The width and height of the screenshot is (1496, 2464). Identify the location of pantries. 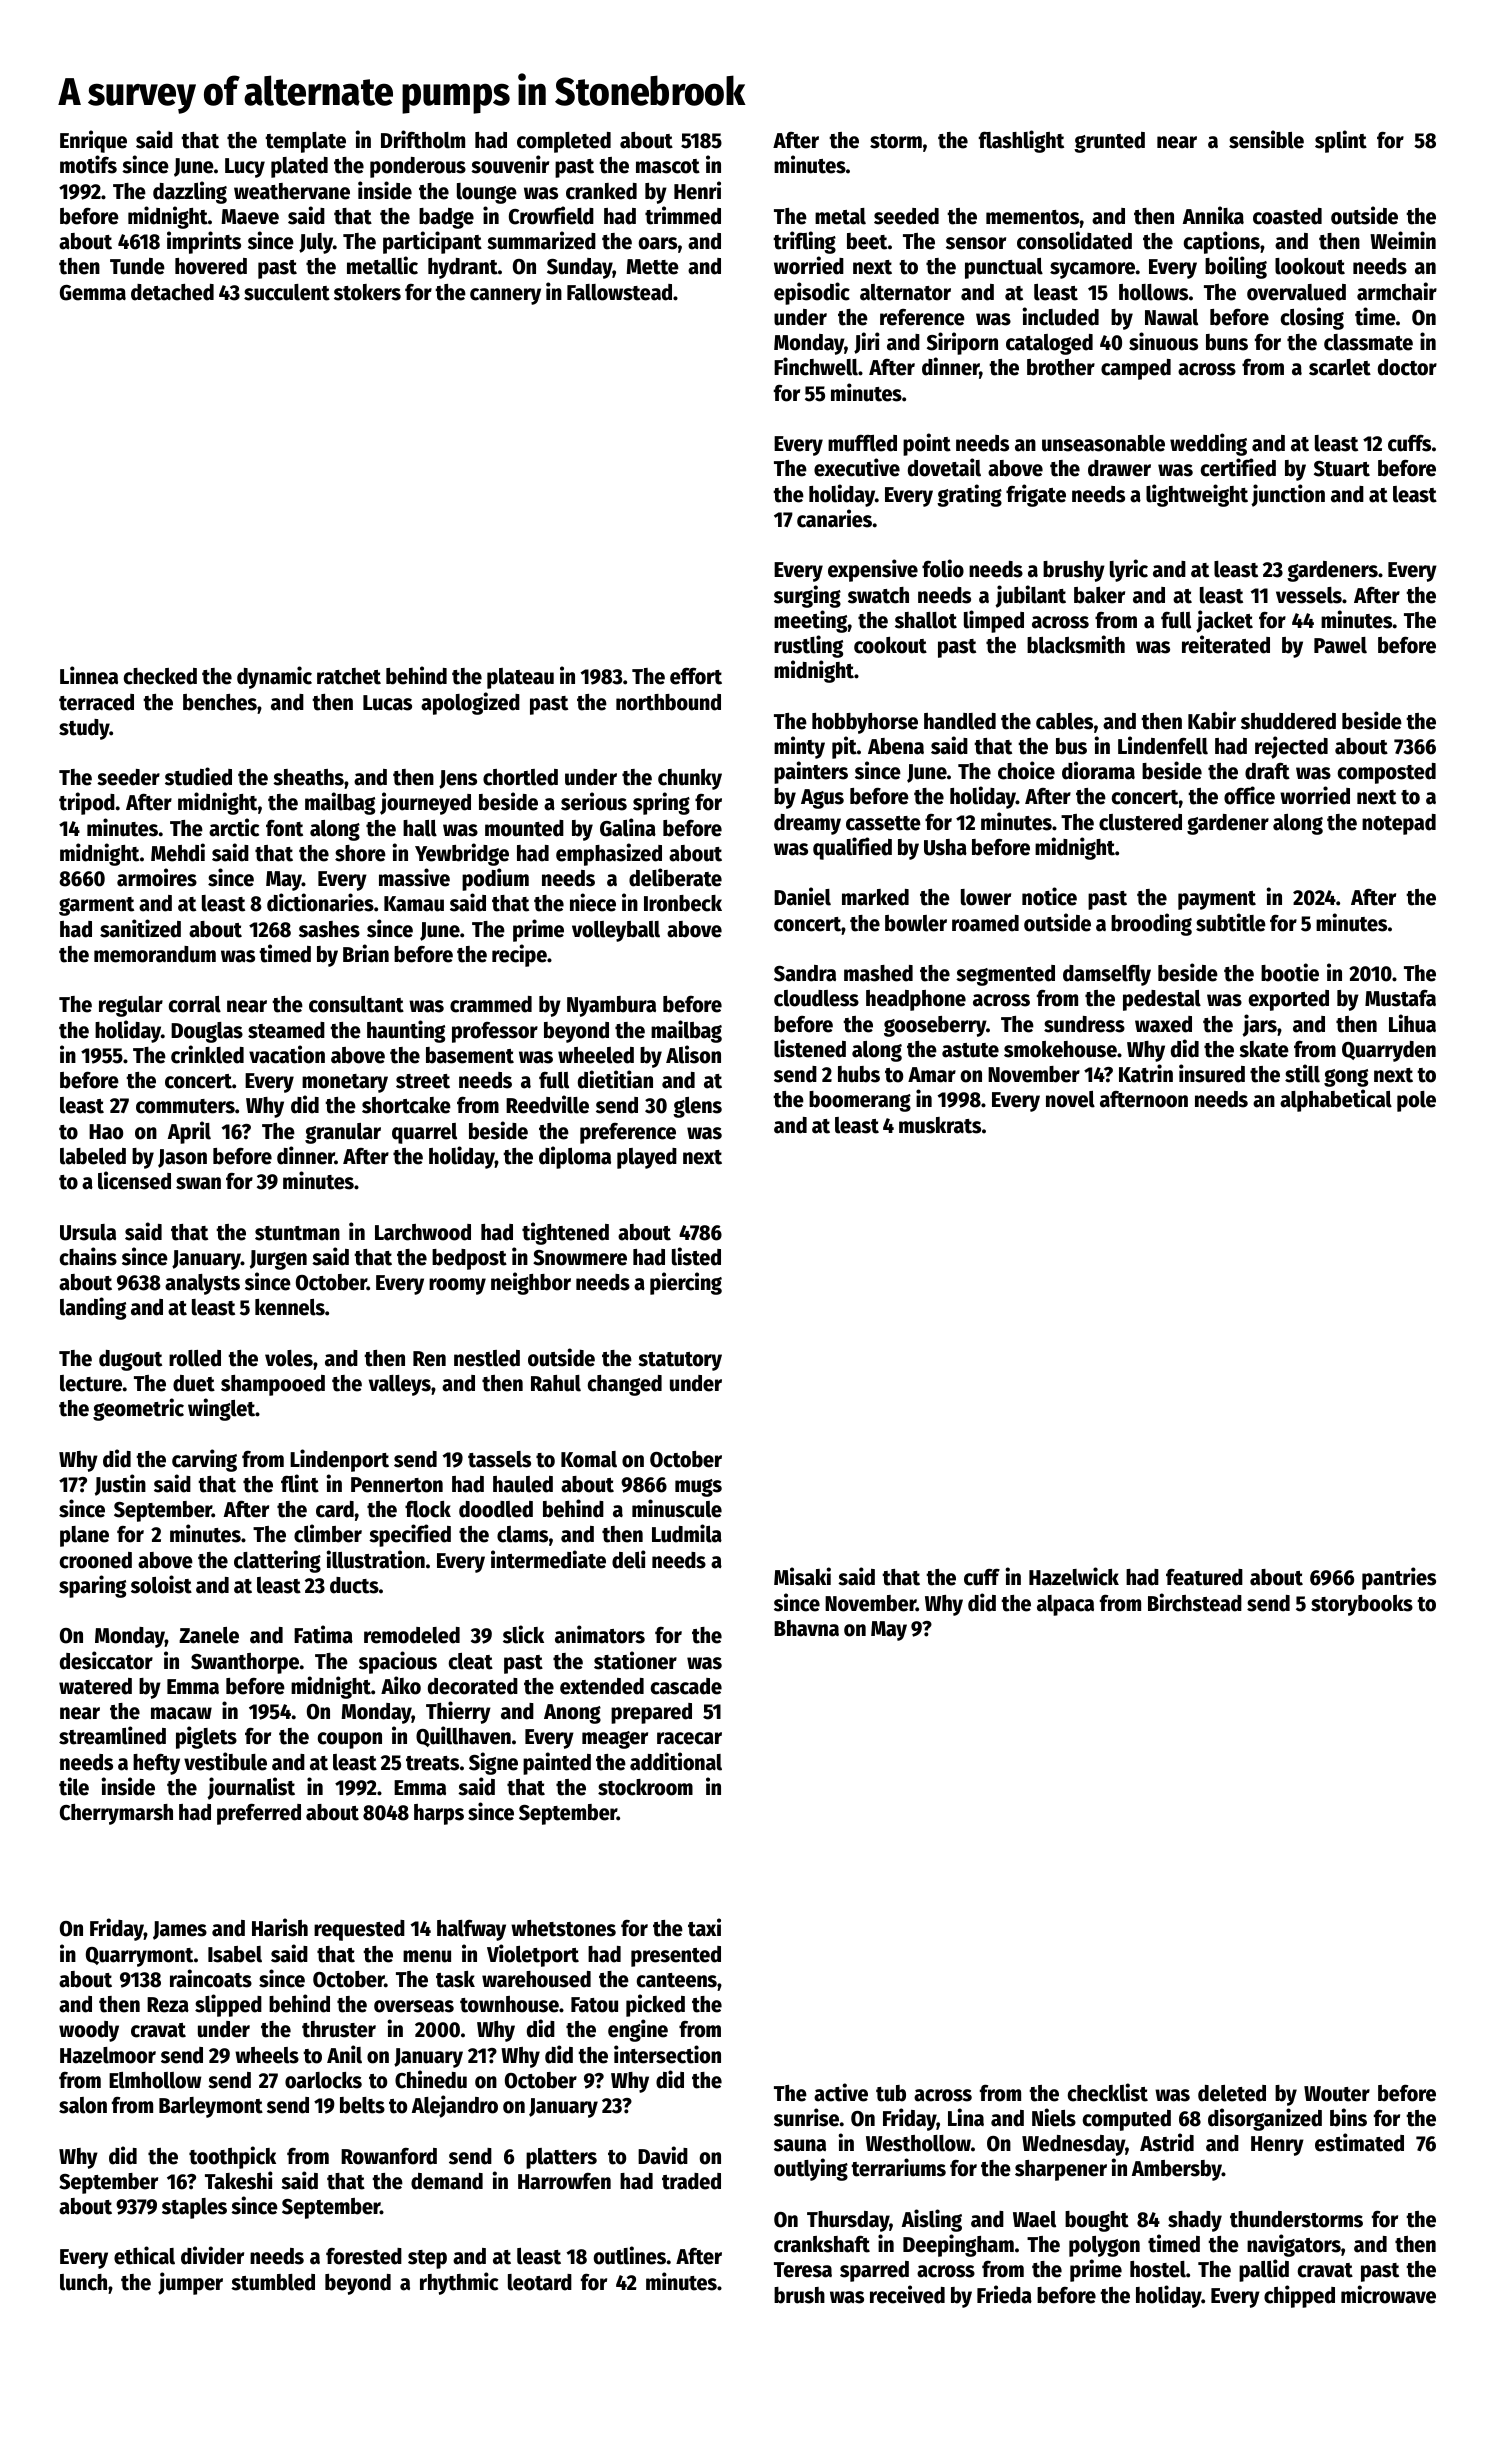
(1399, 1578).
